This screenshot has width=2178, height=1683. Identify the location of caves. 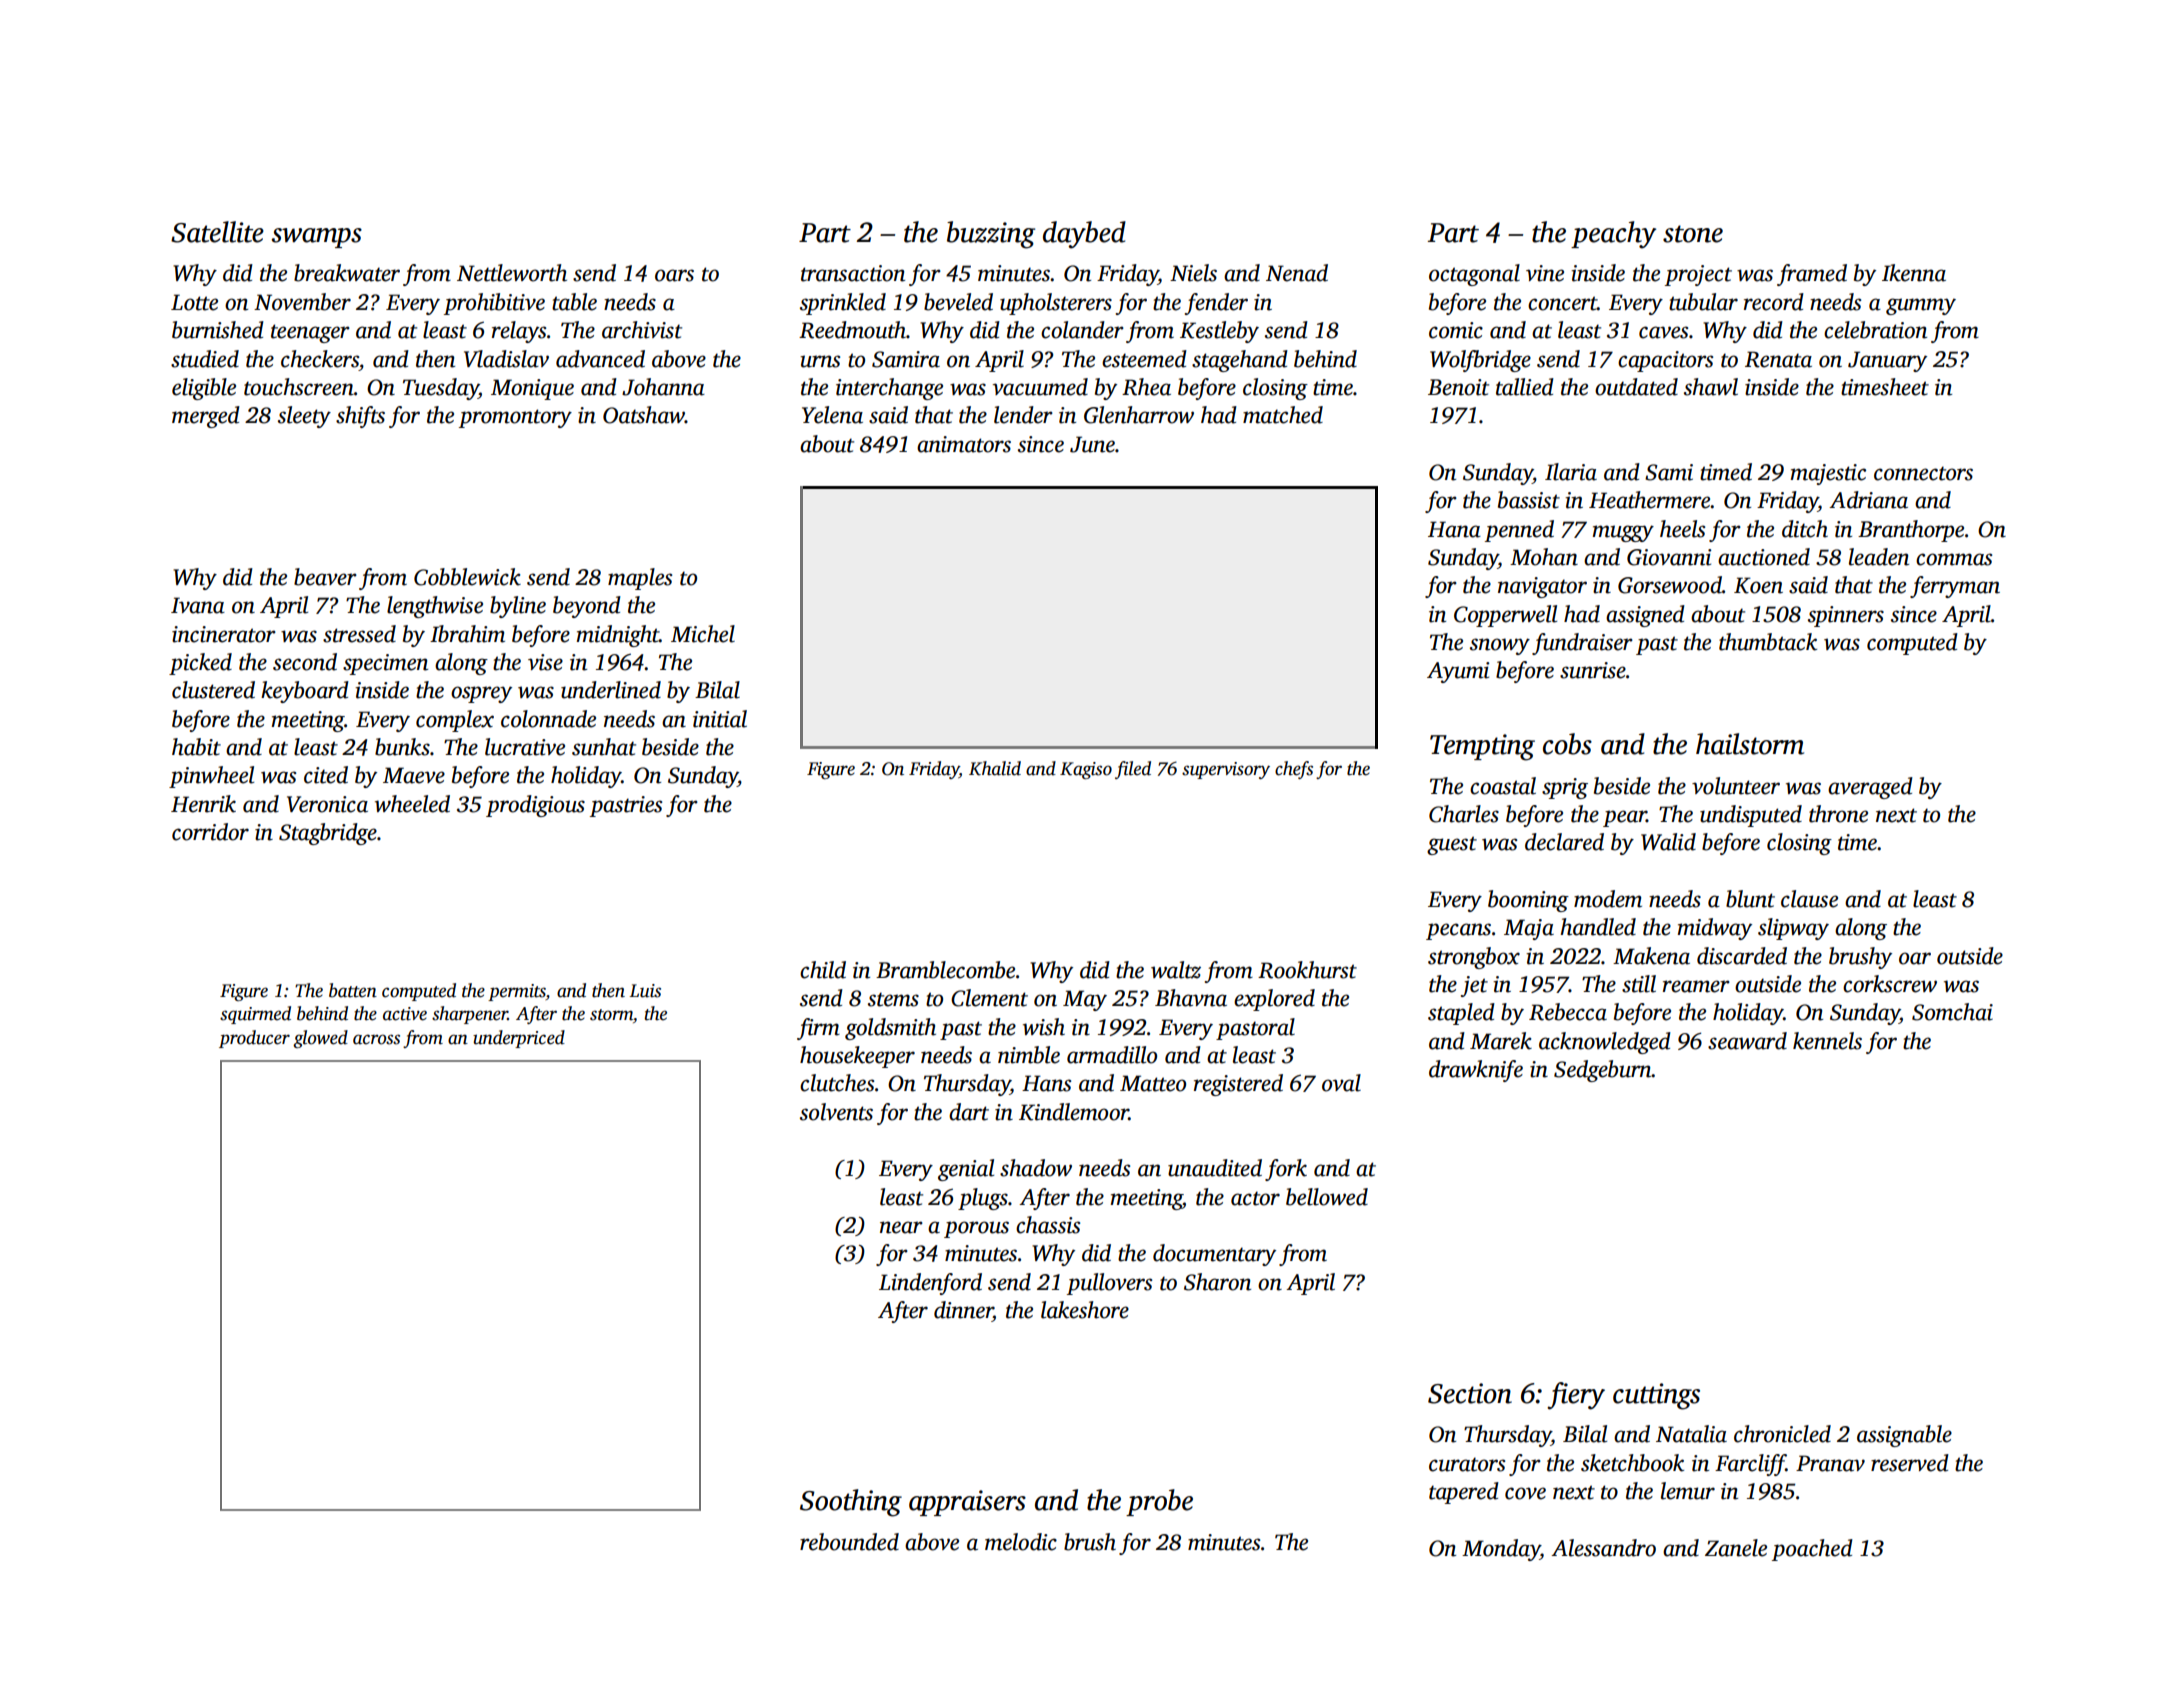
(1663, 332).
